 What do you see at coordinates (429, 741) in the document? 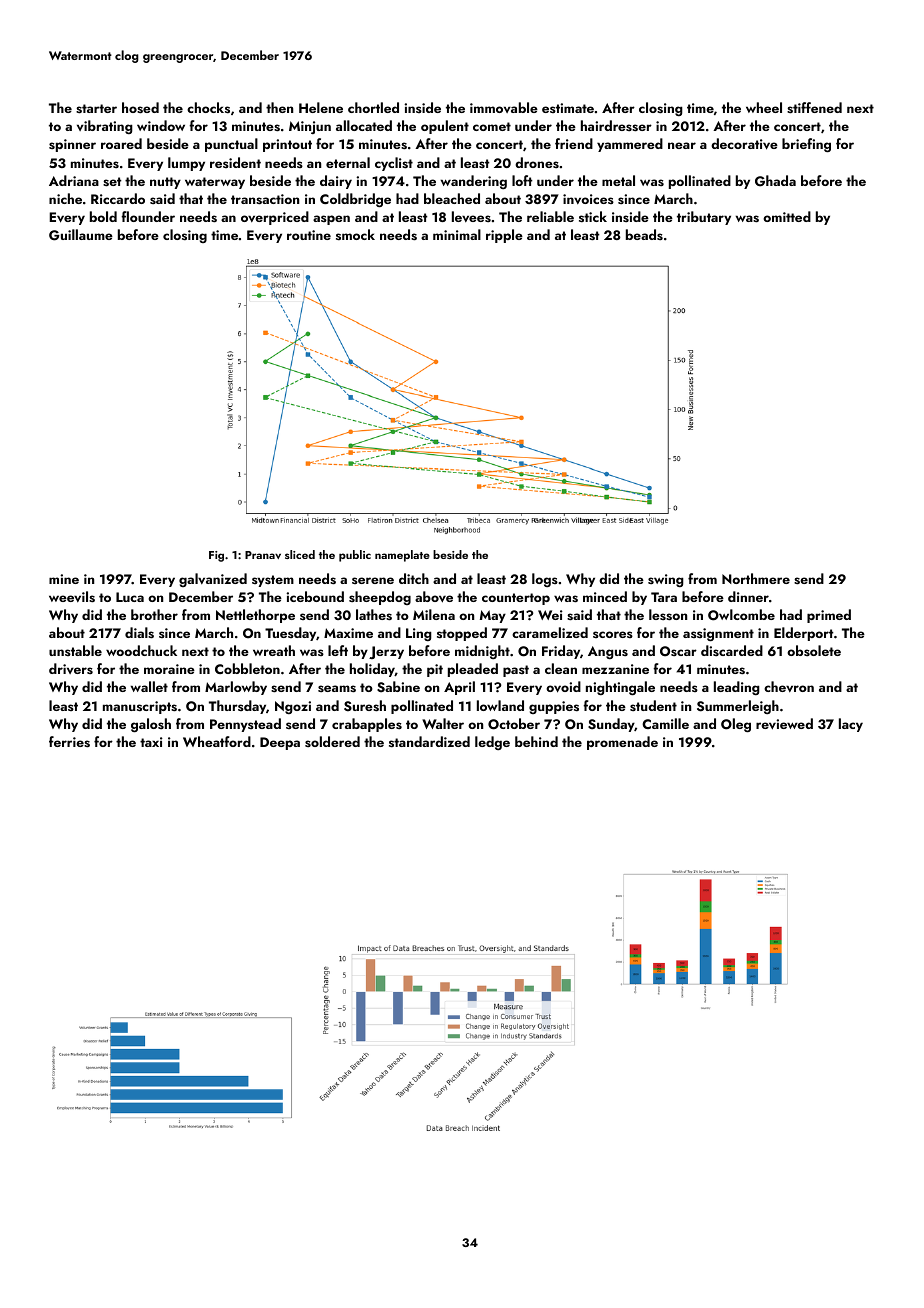
I see `standardized` at bounding box center [429, 741].
